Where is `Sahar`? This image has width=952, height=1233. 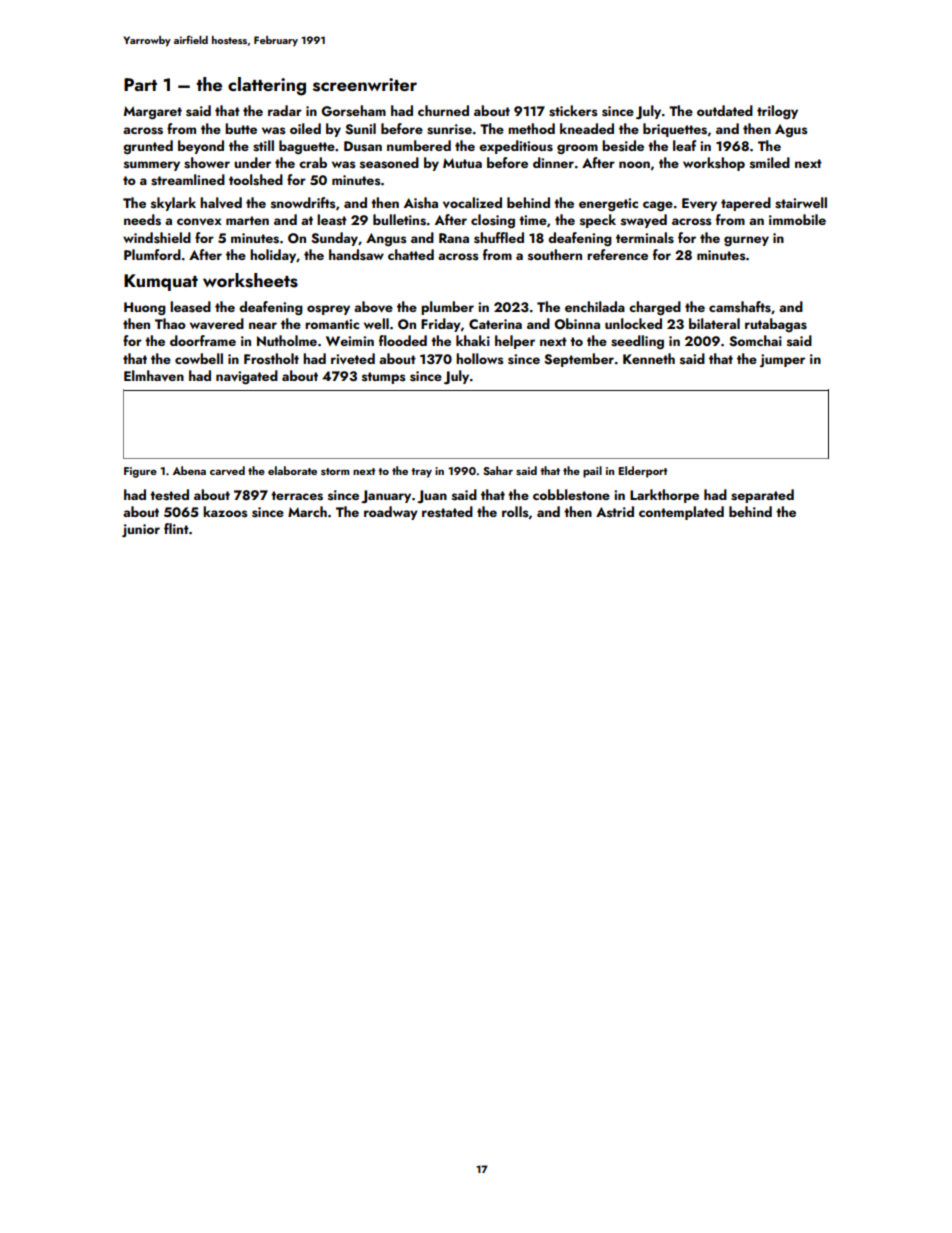
Sahar is located at coordinates (498, 470).
